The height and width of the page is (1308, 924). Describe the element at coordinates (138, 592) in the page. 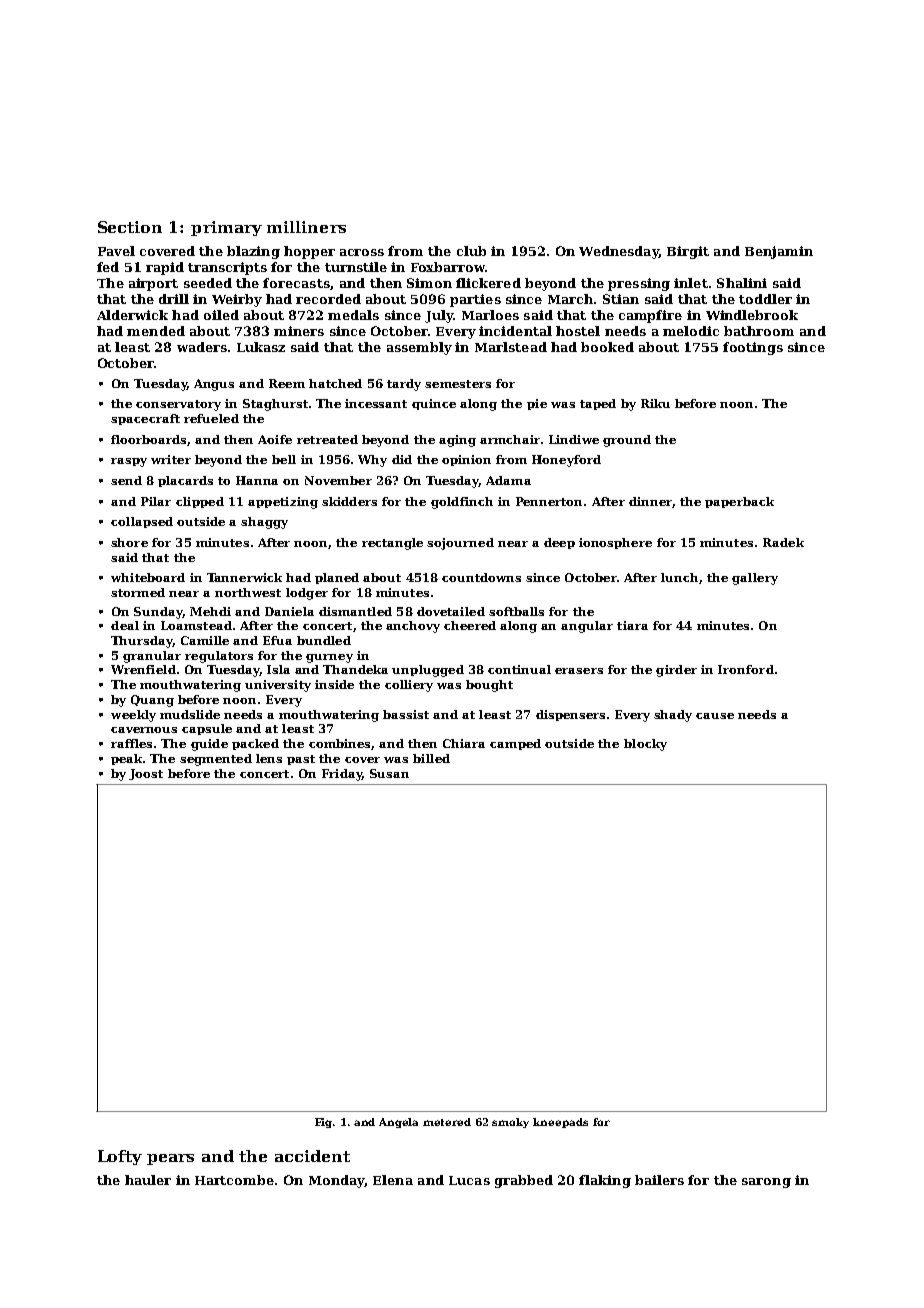

I see `stormed` at that location.
